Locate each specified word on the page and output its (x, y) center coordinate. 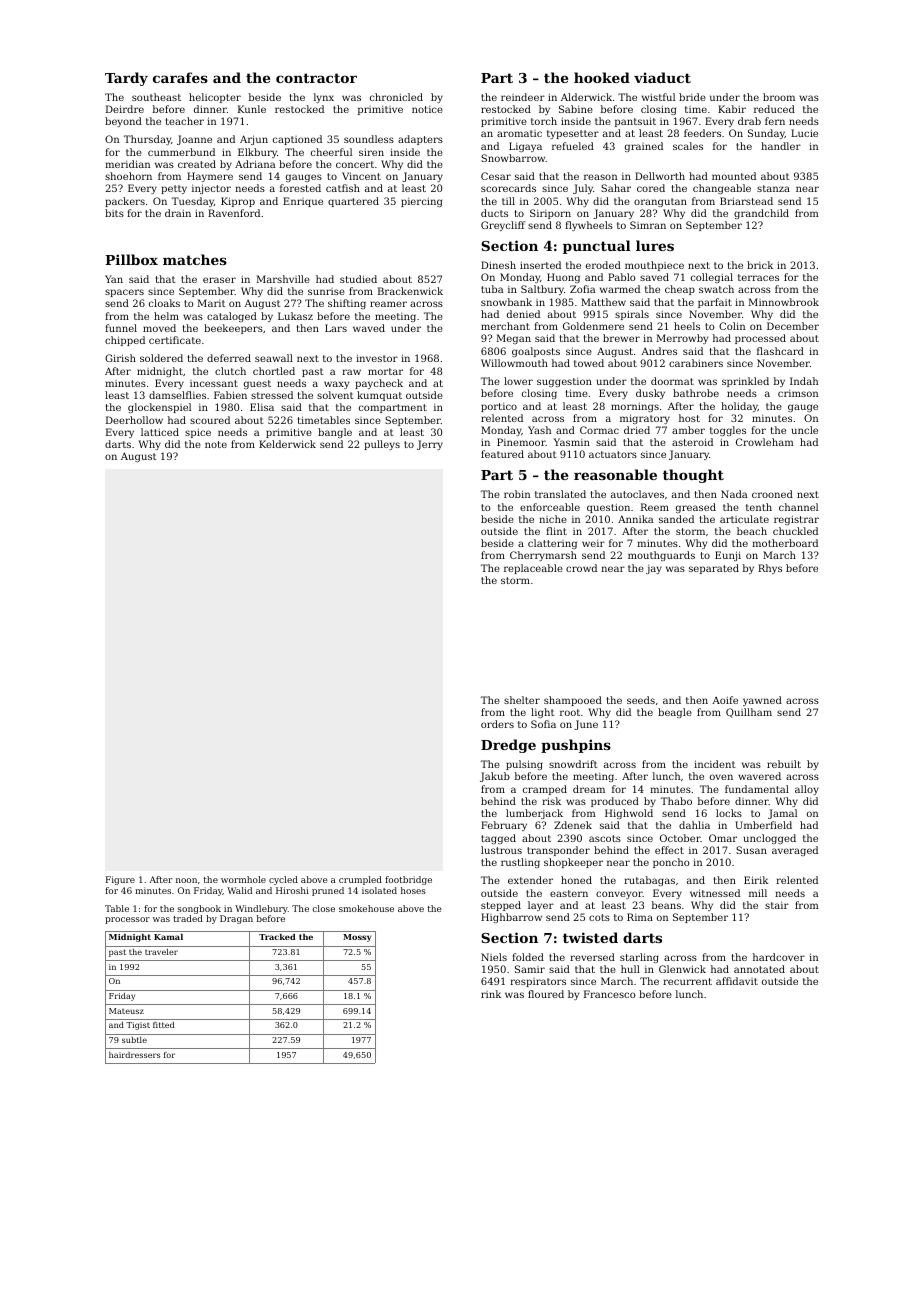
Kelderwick (287, 444)
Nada (734, 494)
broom (779, 97)
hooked (602, 77)
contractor (316, 78)
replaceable (533, 569)
